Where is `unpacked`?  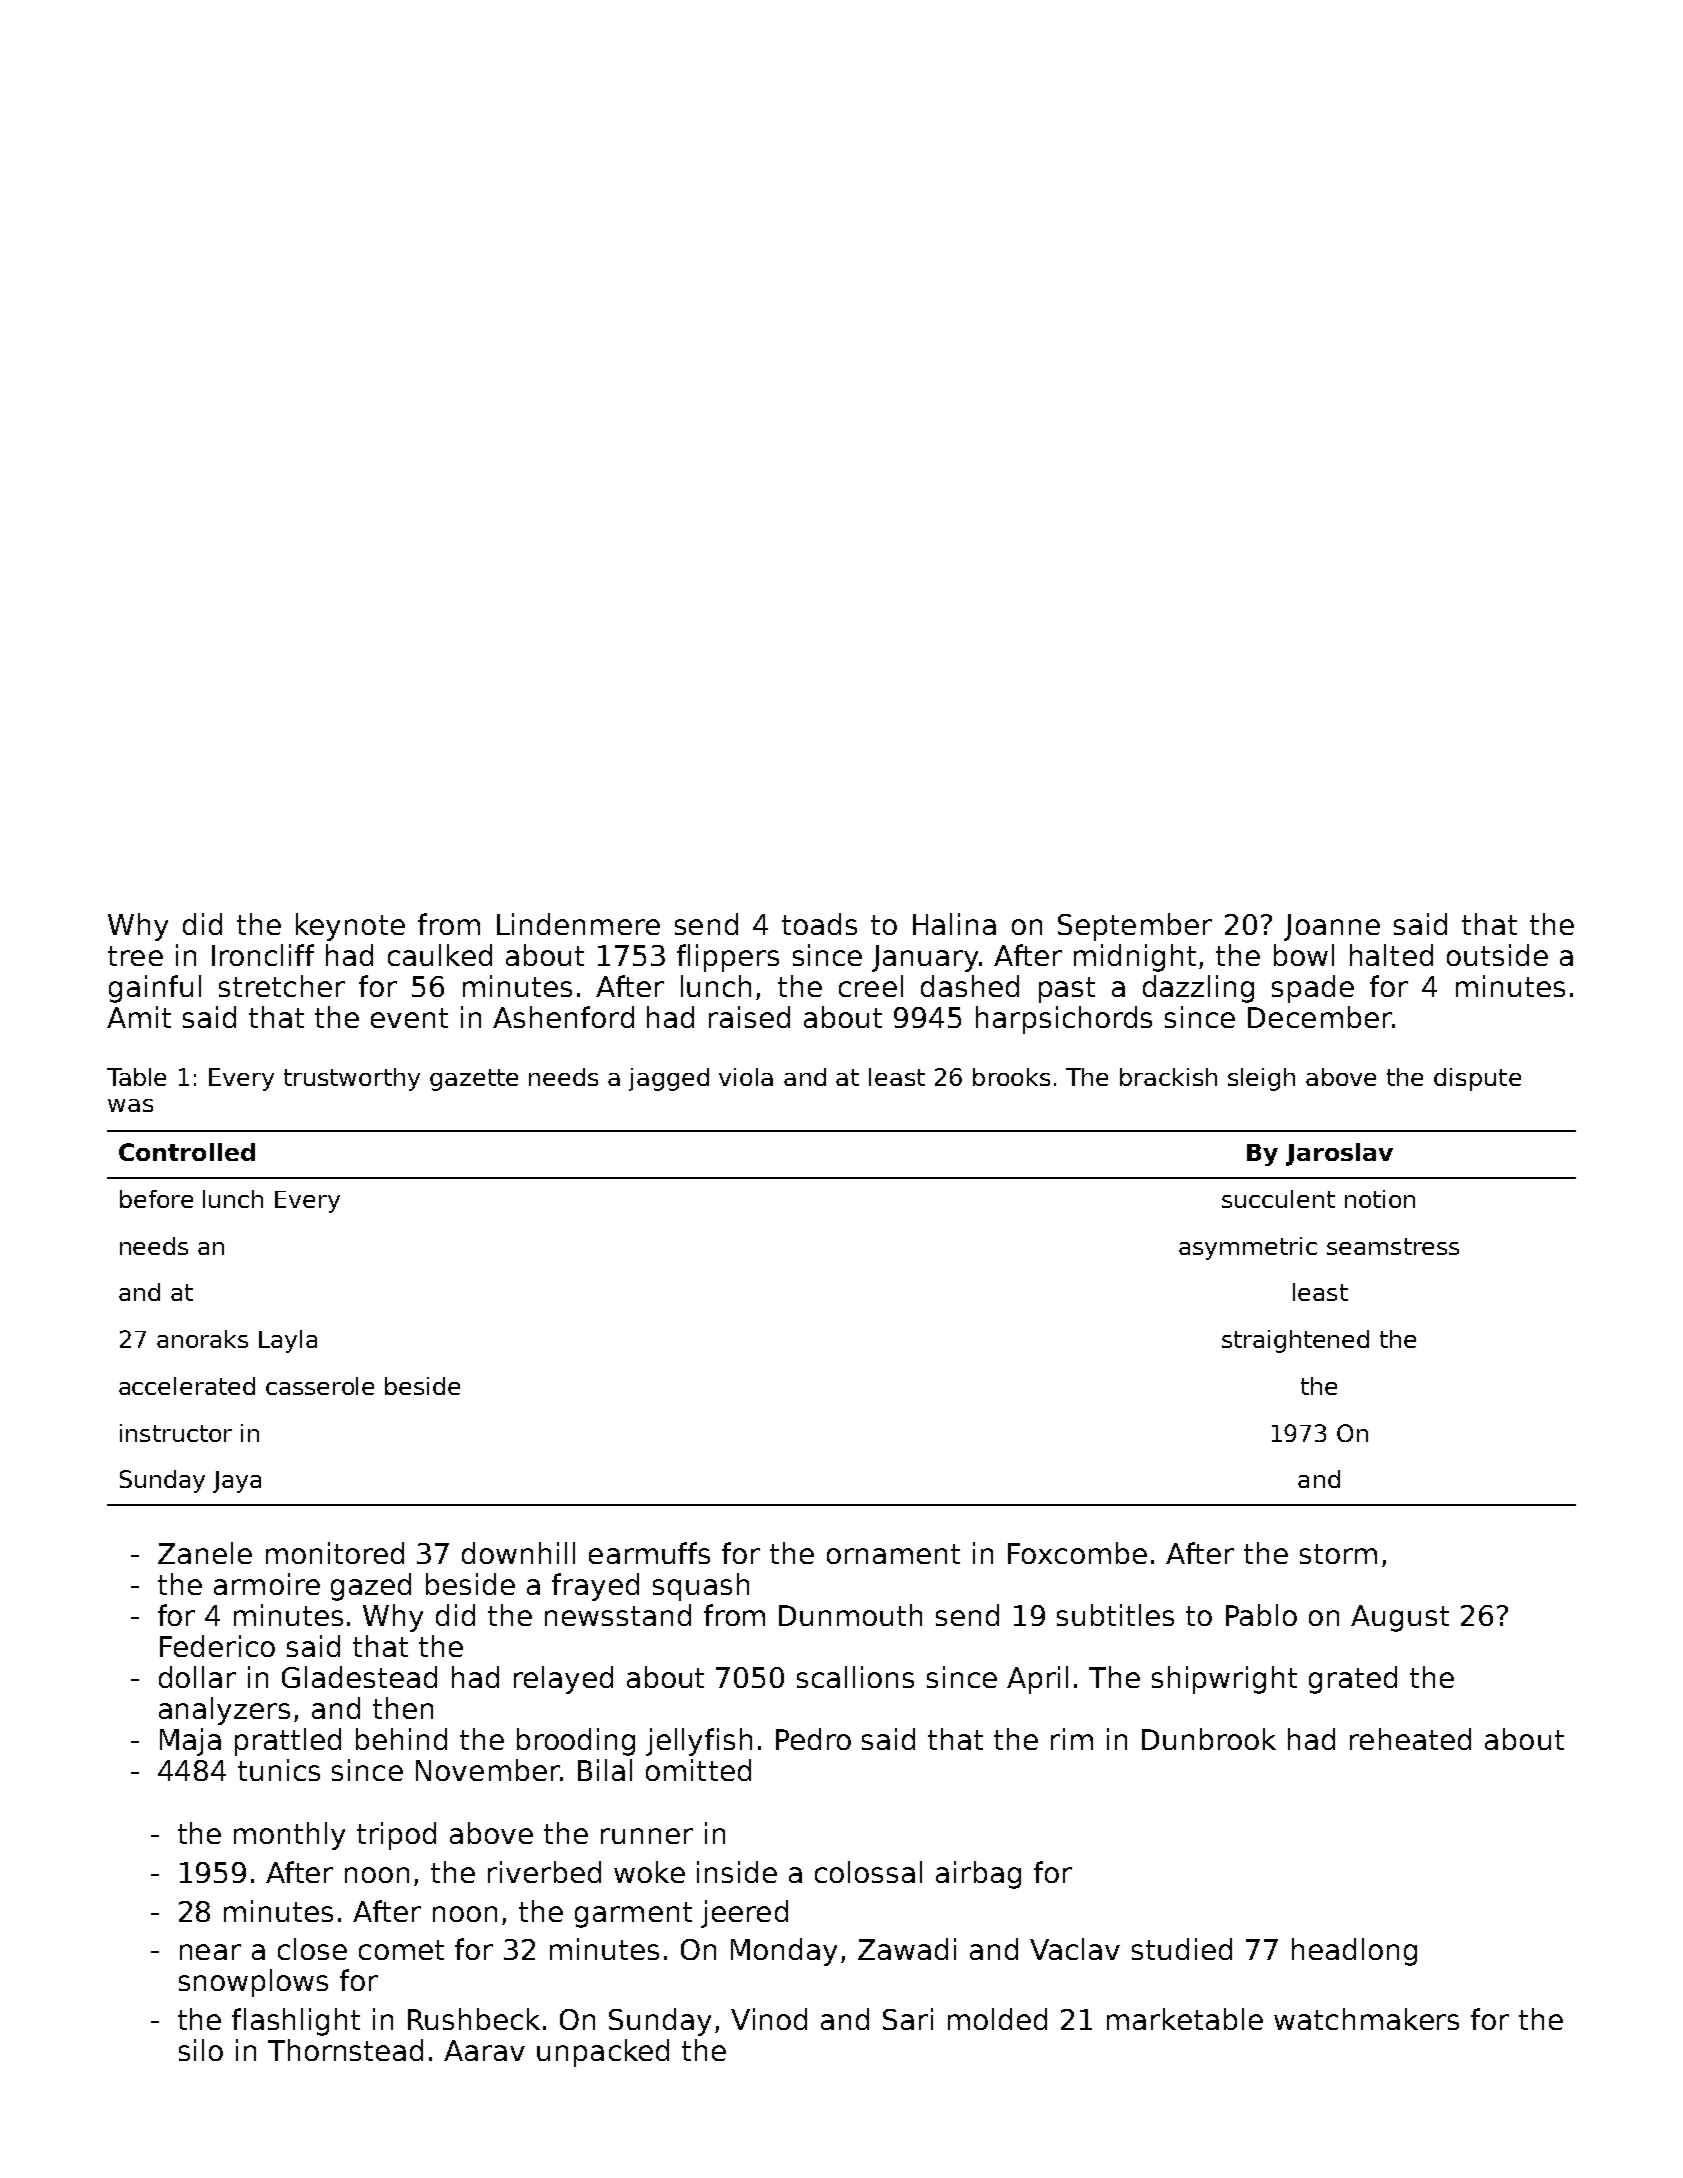
unpacked is located at coordinates (603, 2053).
